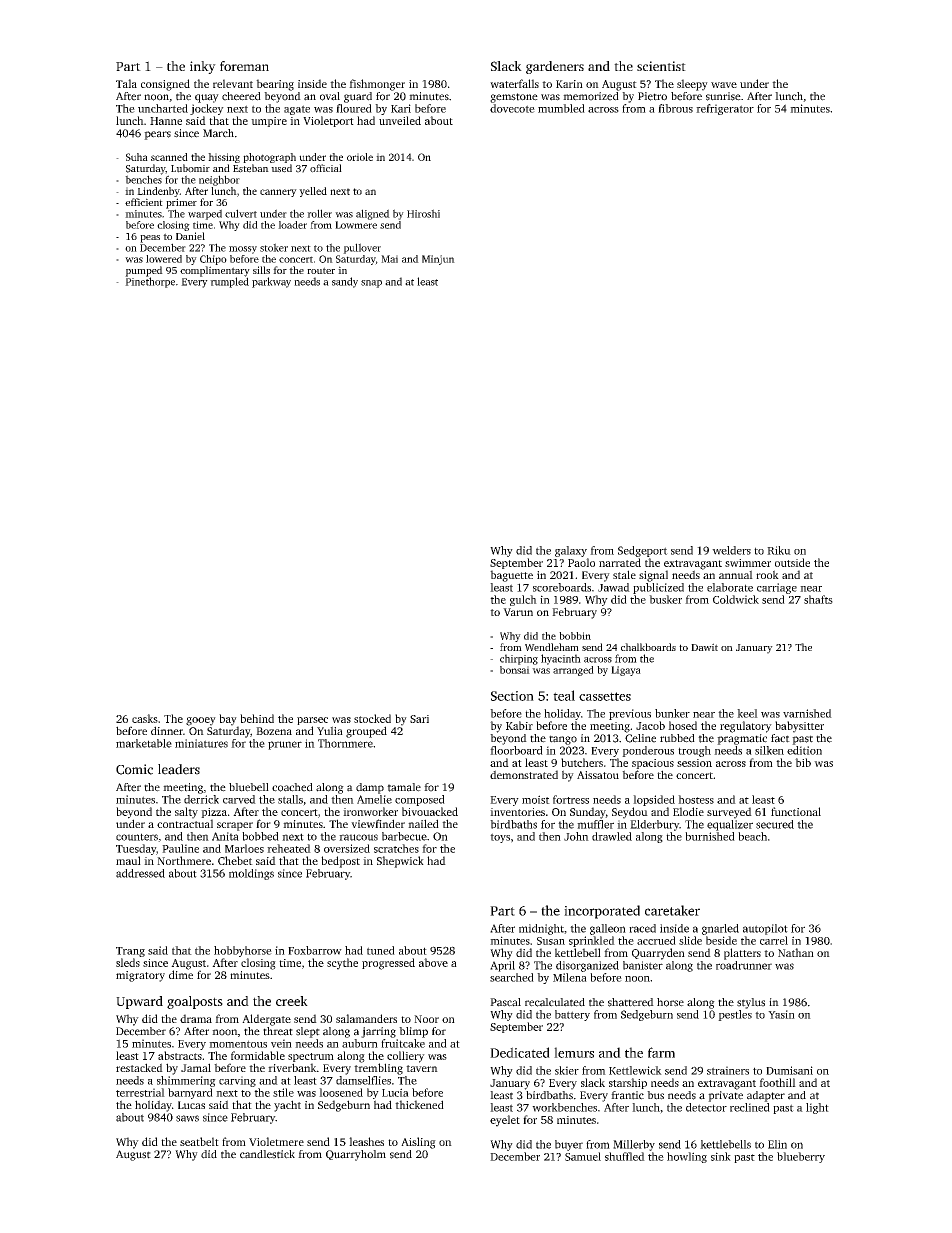 Image resolution: width=952 pixels, height=1233 pixels. What do you see at coordinates (661, 66) in the image?
I see `scientist` at bounding box center [661, 66].
